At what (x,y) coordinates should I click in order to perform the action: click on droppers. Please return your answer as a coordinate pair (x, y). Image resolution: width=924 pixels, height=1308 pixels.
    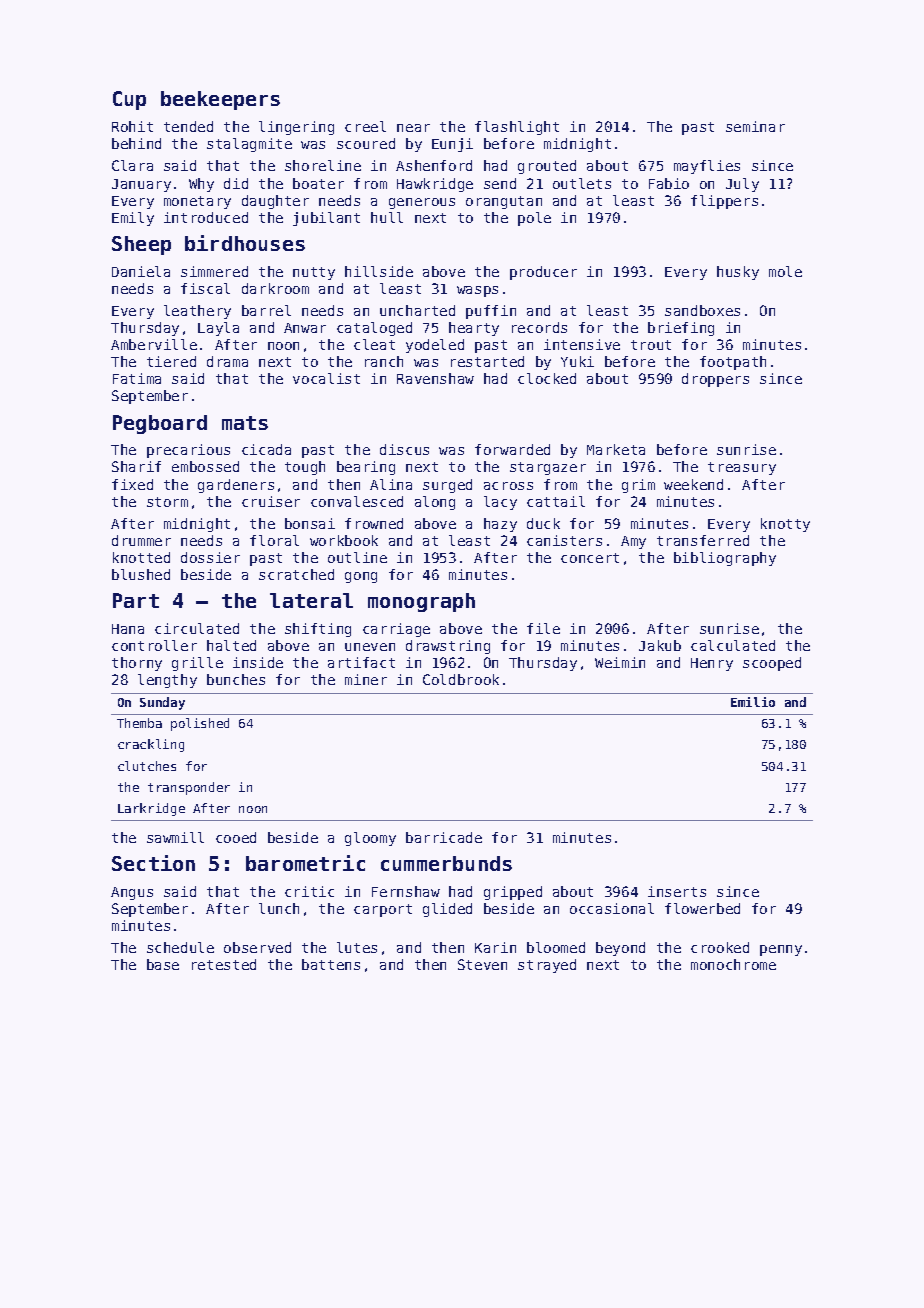
    Looking at the image, I should click on (715, 380).
